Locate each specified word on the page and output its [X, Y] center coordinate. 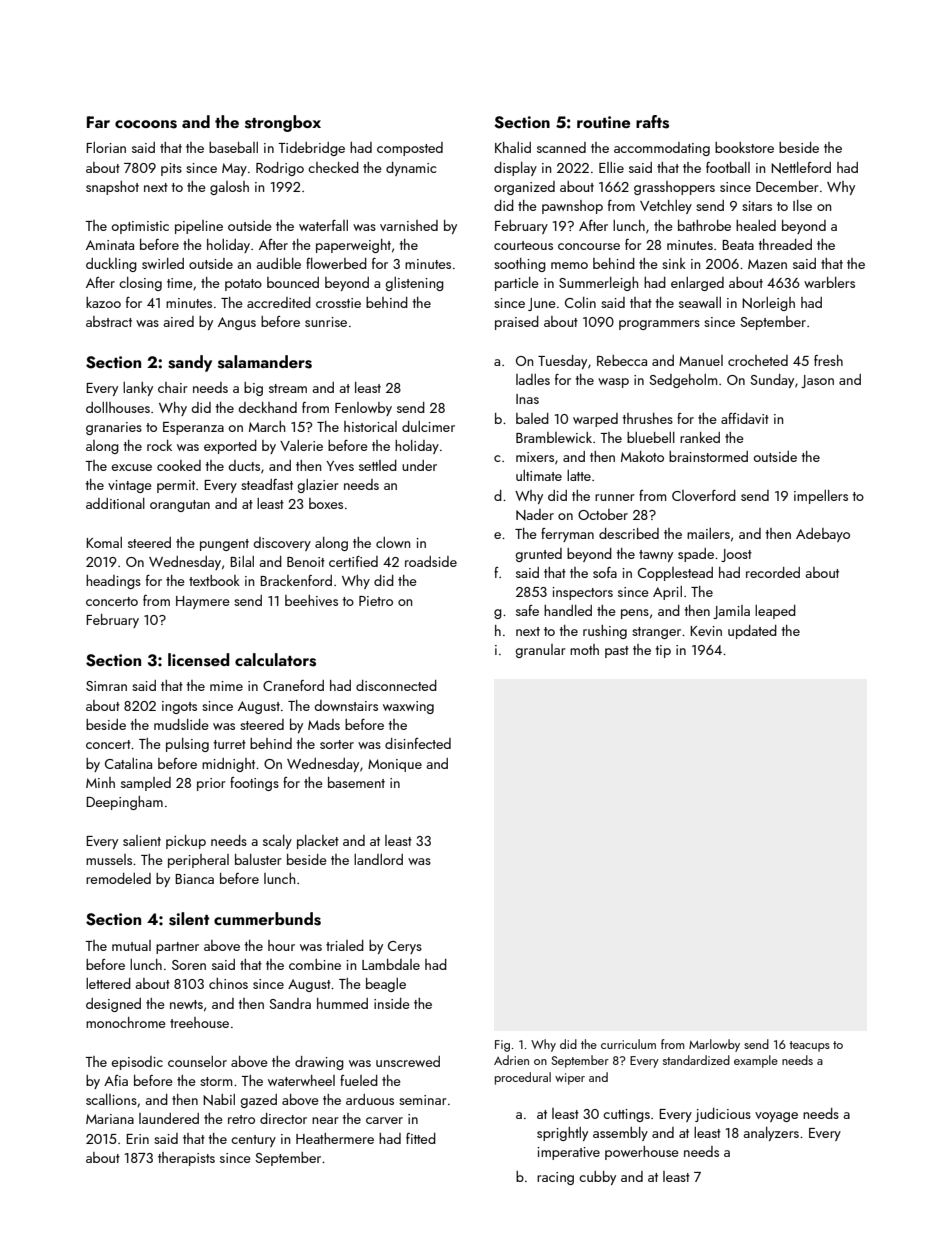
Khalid [513, 147]
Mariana [110, 1119]
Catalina [128, 763]
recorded [773, 572]
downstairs [346, 705]
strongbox [283, 123]
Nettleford [801, 168]
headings [113, 582]
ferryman [567, 535]
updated [752, 632]
